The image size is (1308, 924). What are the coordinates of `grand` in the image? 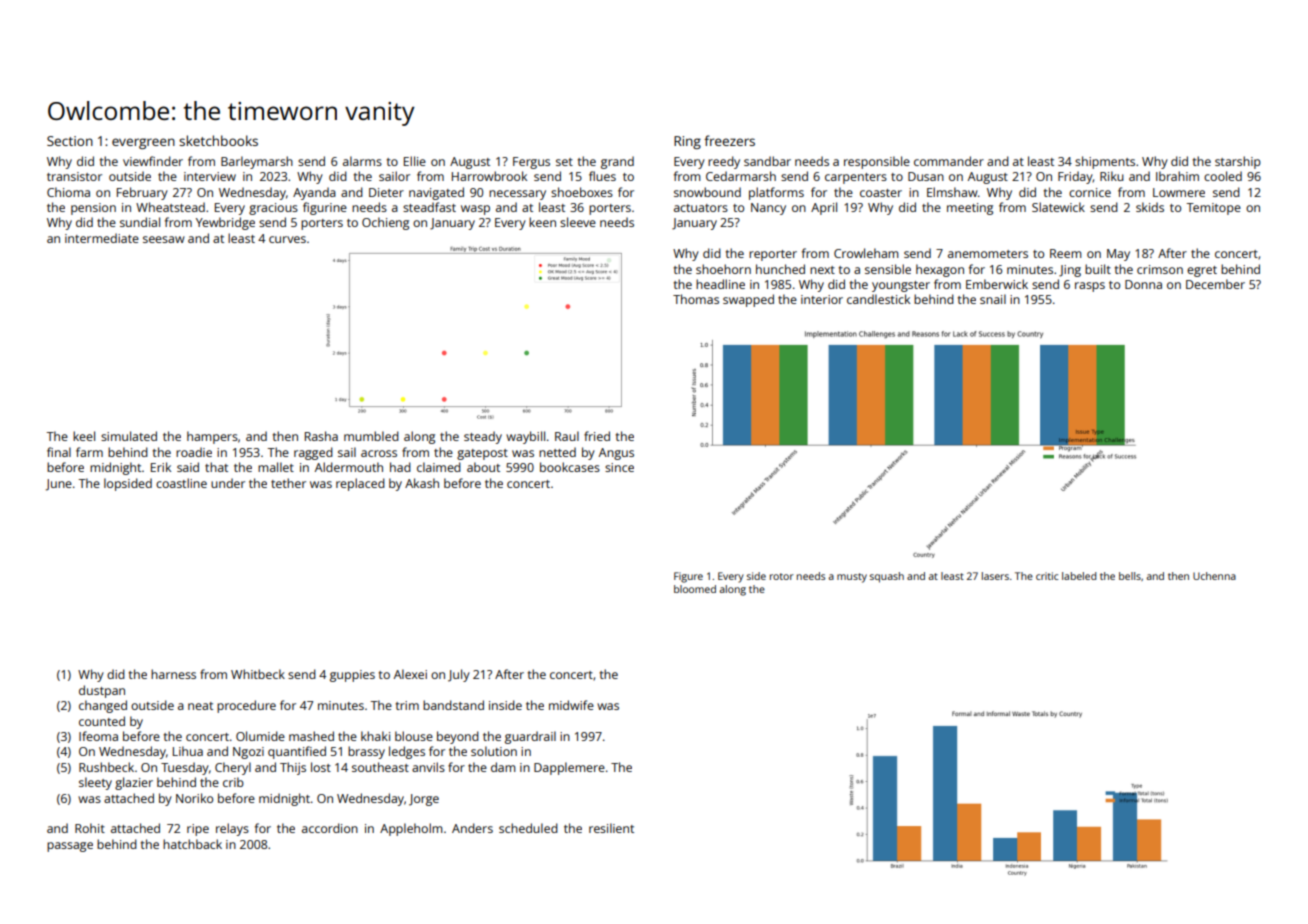 It's located at (617, 162).
